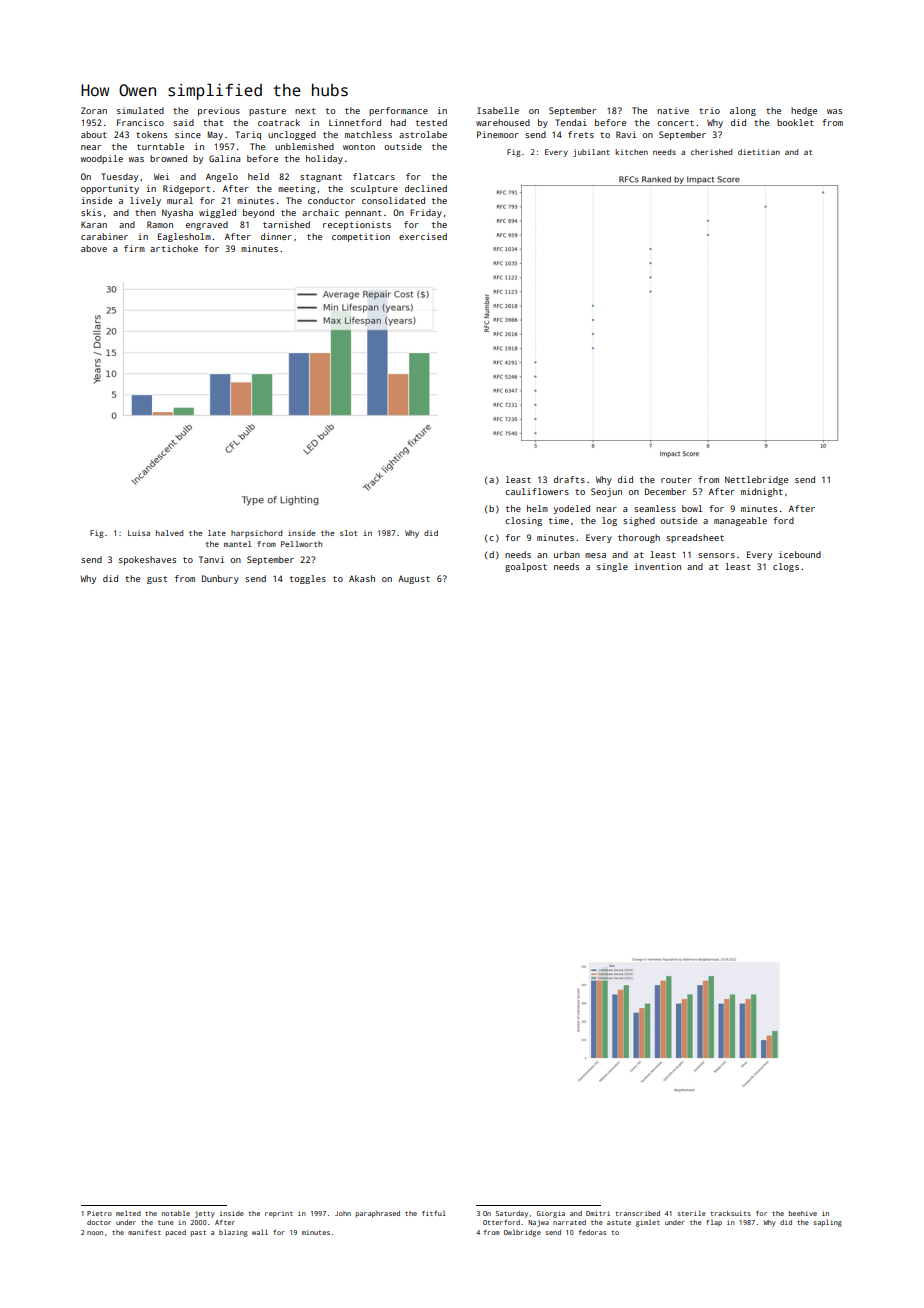  Describe the element at coordinates (362, 578) in the screenshot. I see `Akash` at that location.
